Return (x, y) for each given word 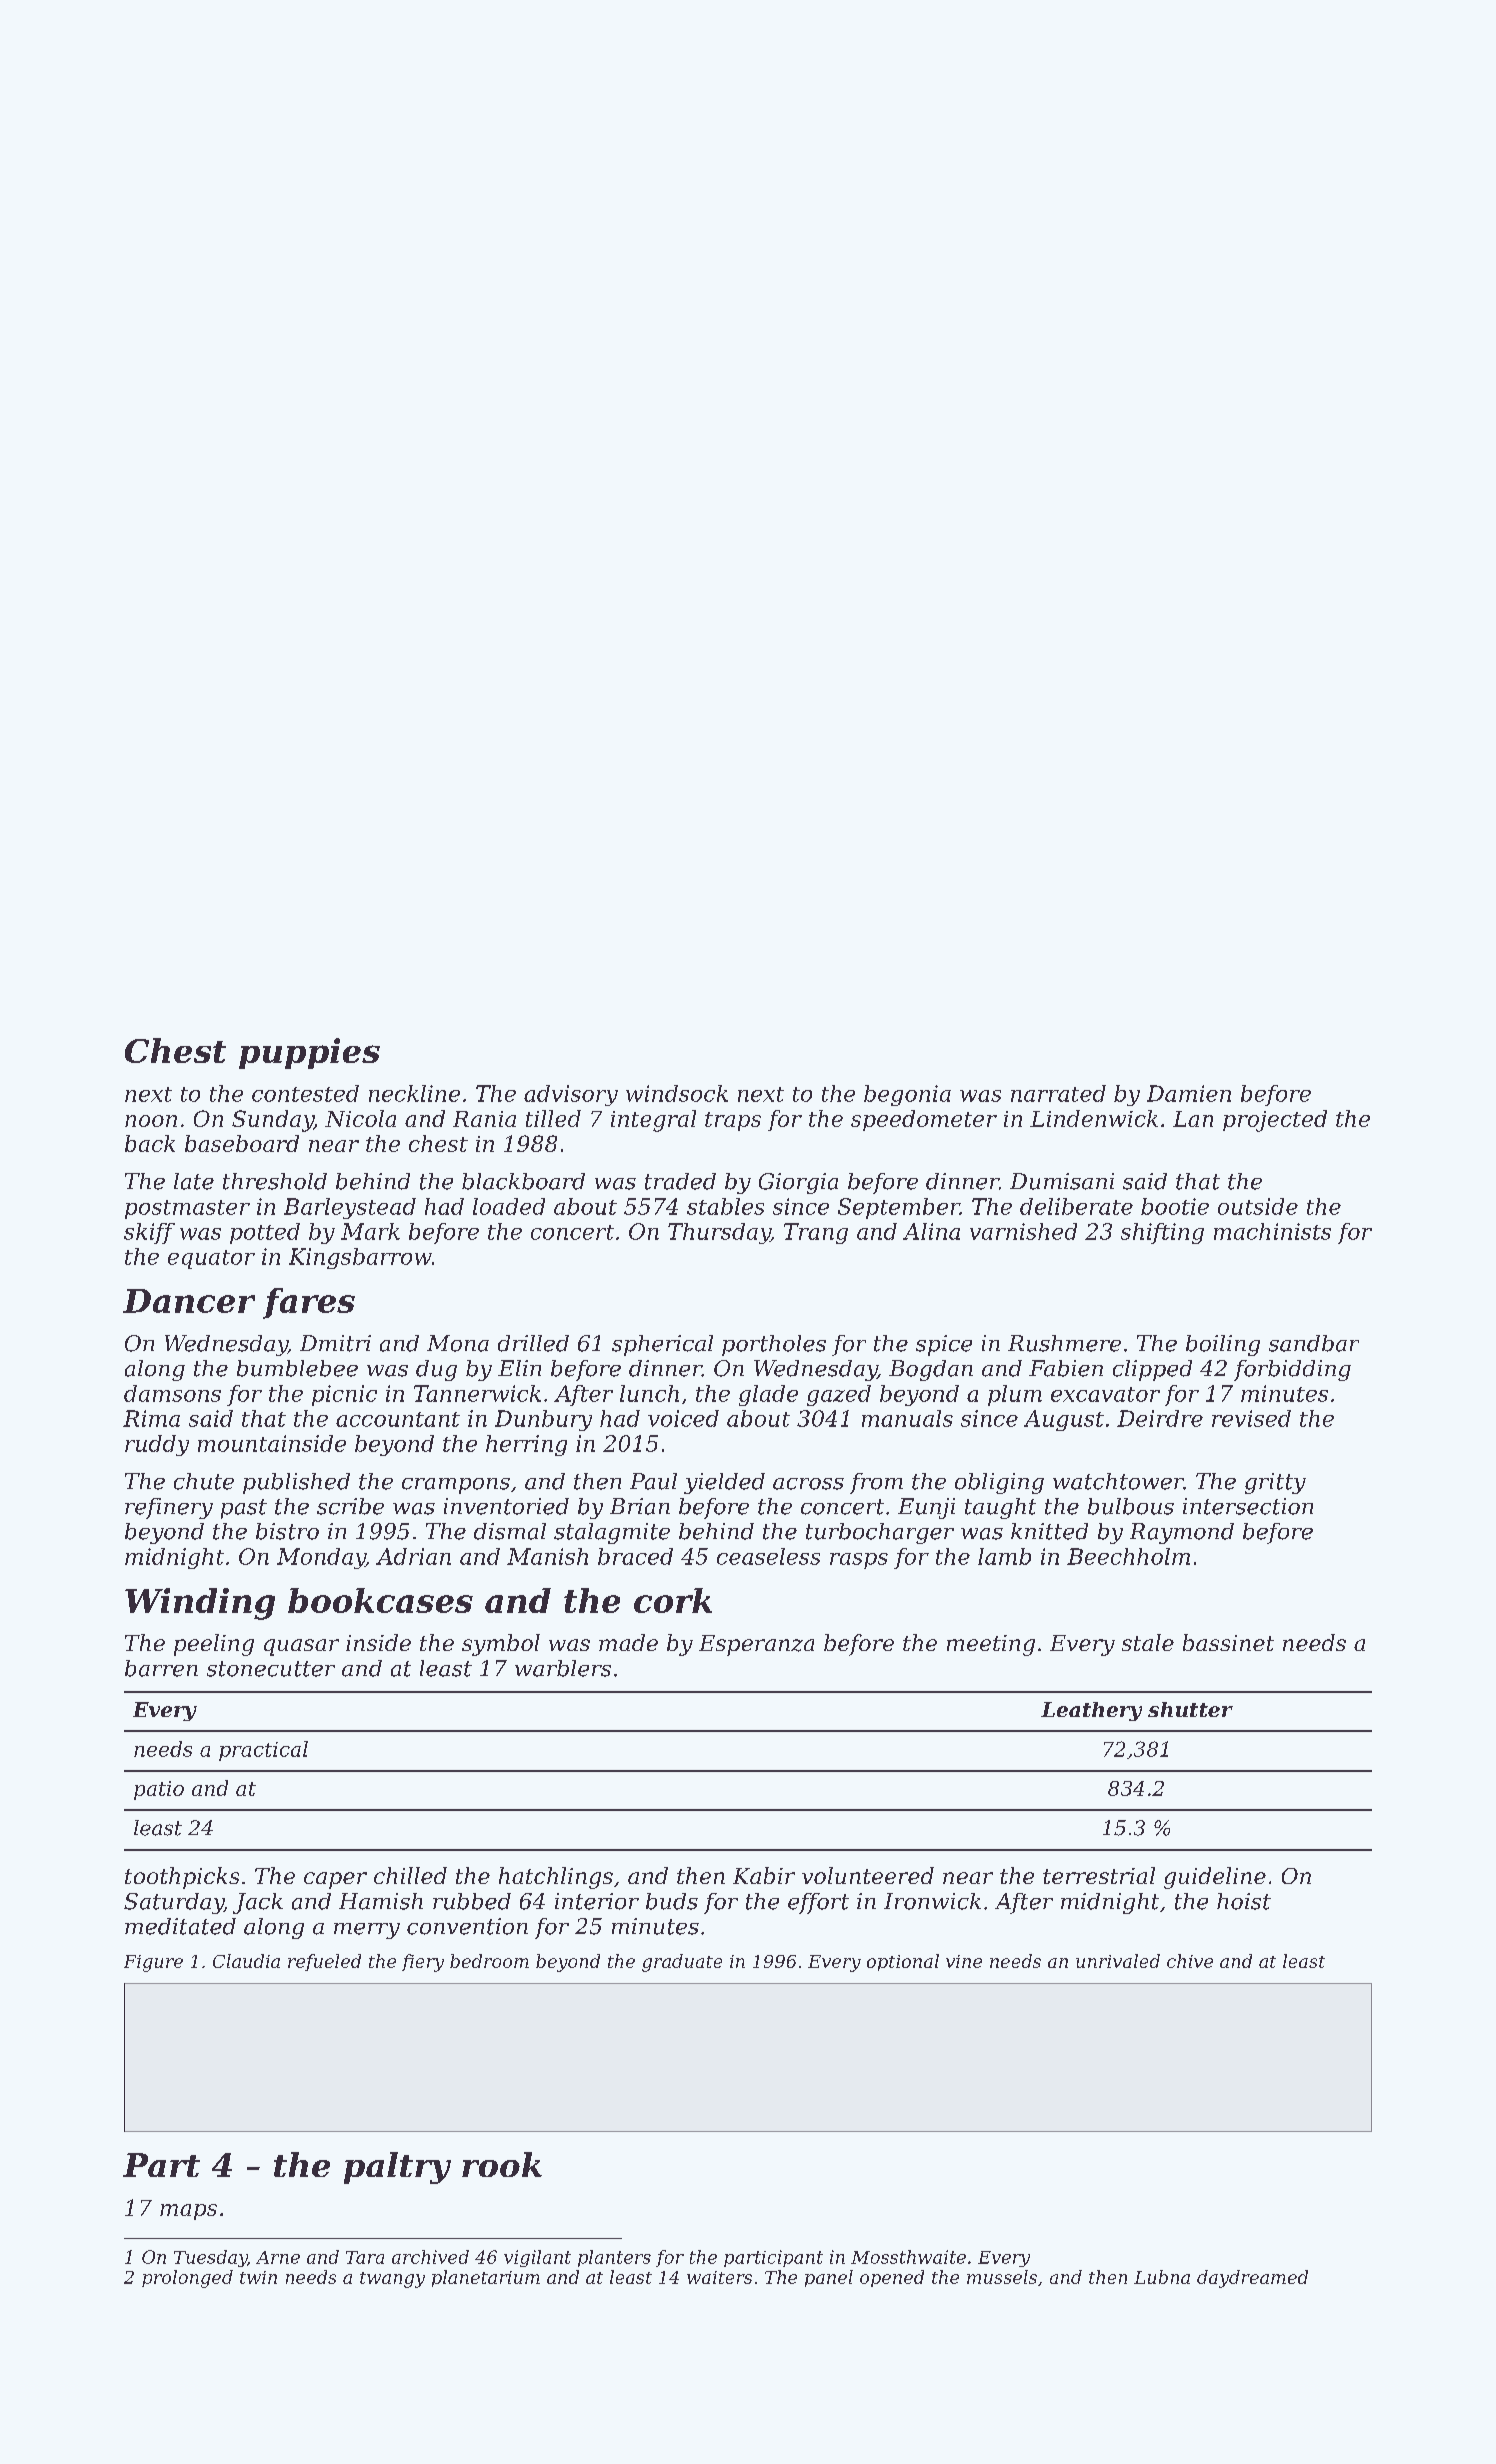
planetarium (486, 2278)
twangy (392, 2280)
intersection (1248, 1506)
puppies (309, 1053)
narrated (1058, 1093)
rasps (859, 1561)
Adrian (413, 1556)
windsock (677, 1093)
